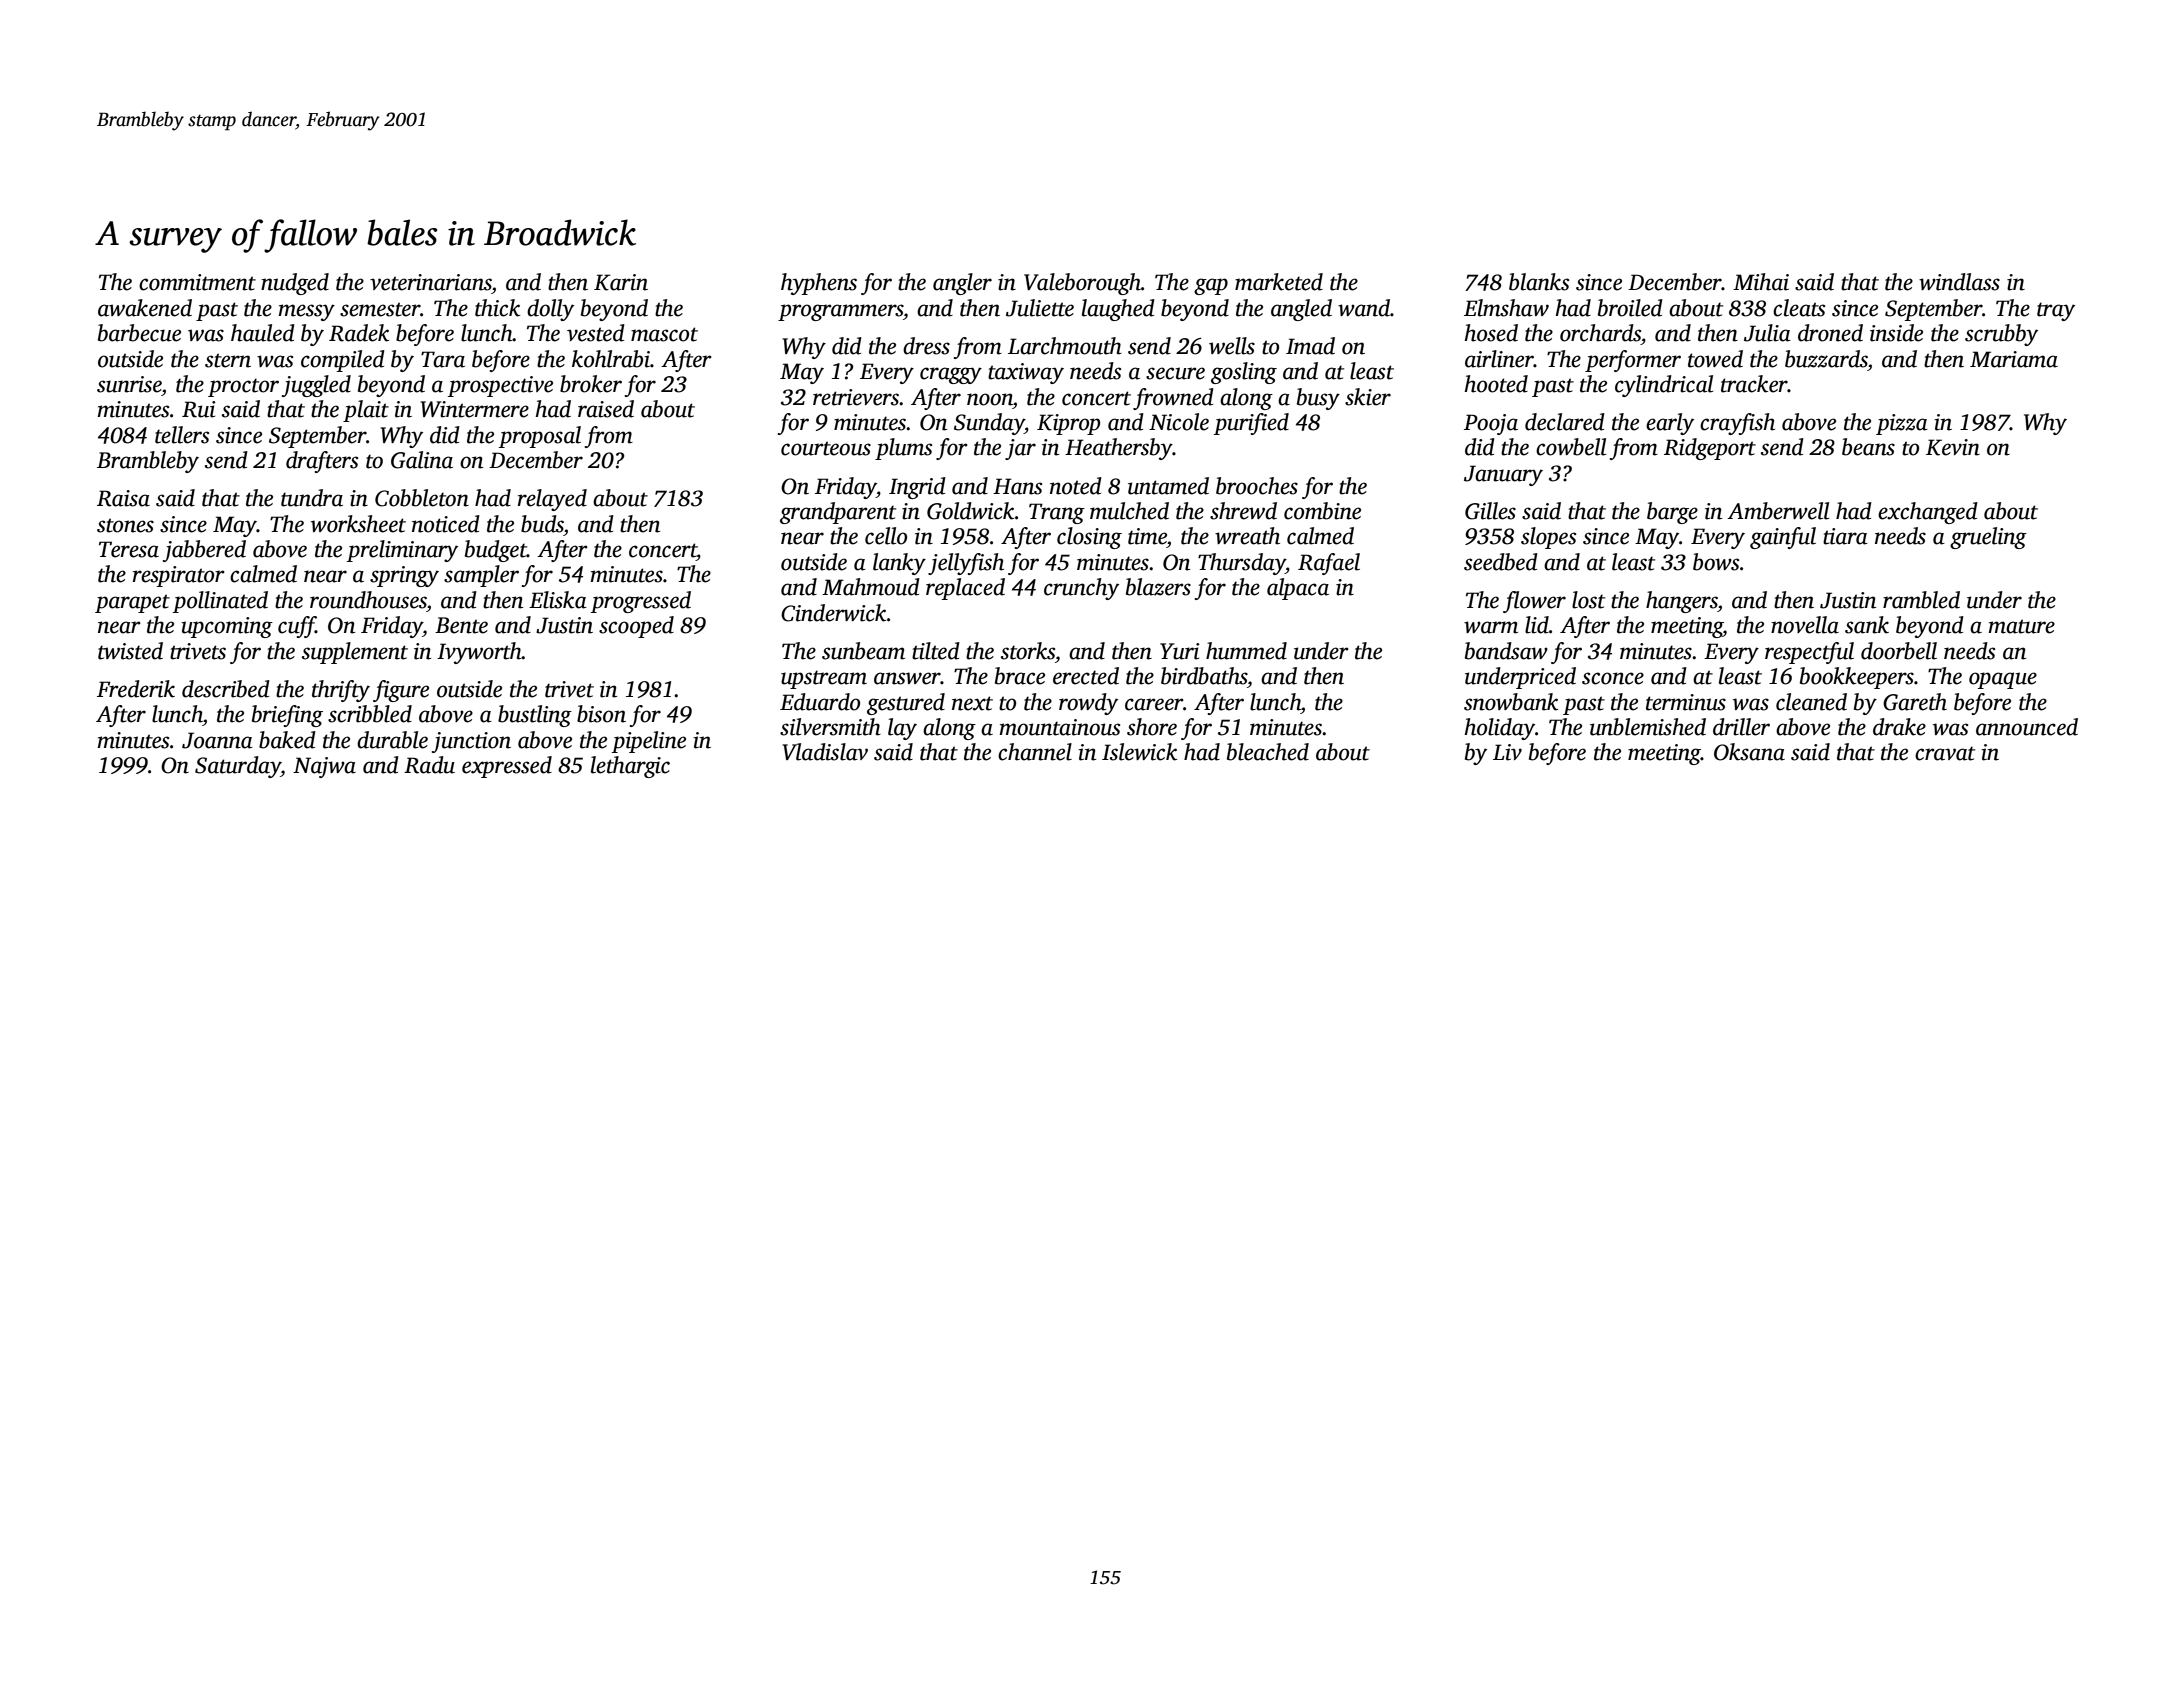  What do you see at coordinates (1119, 449) in the image?
I see `Heathersby` at bounding box center [1119, 449].
